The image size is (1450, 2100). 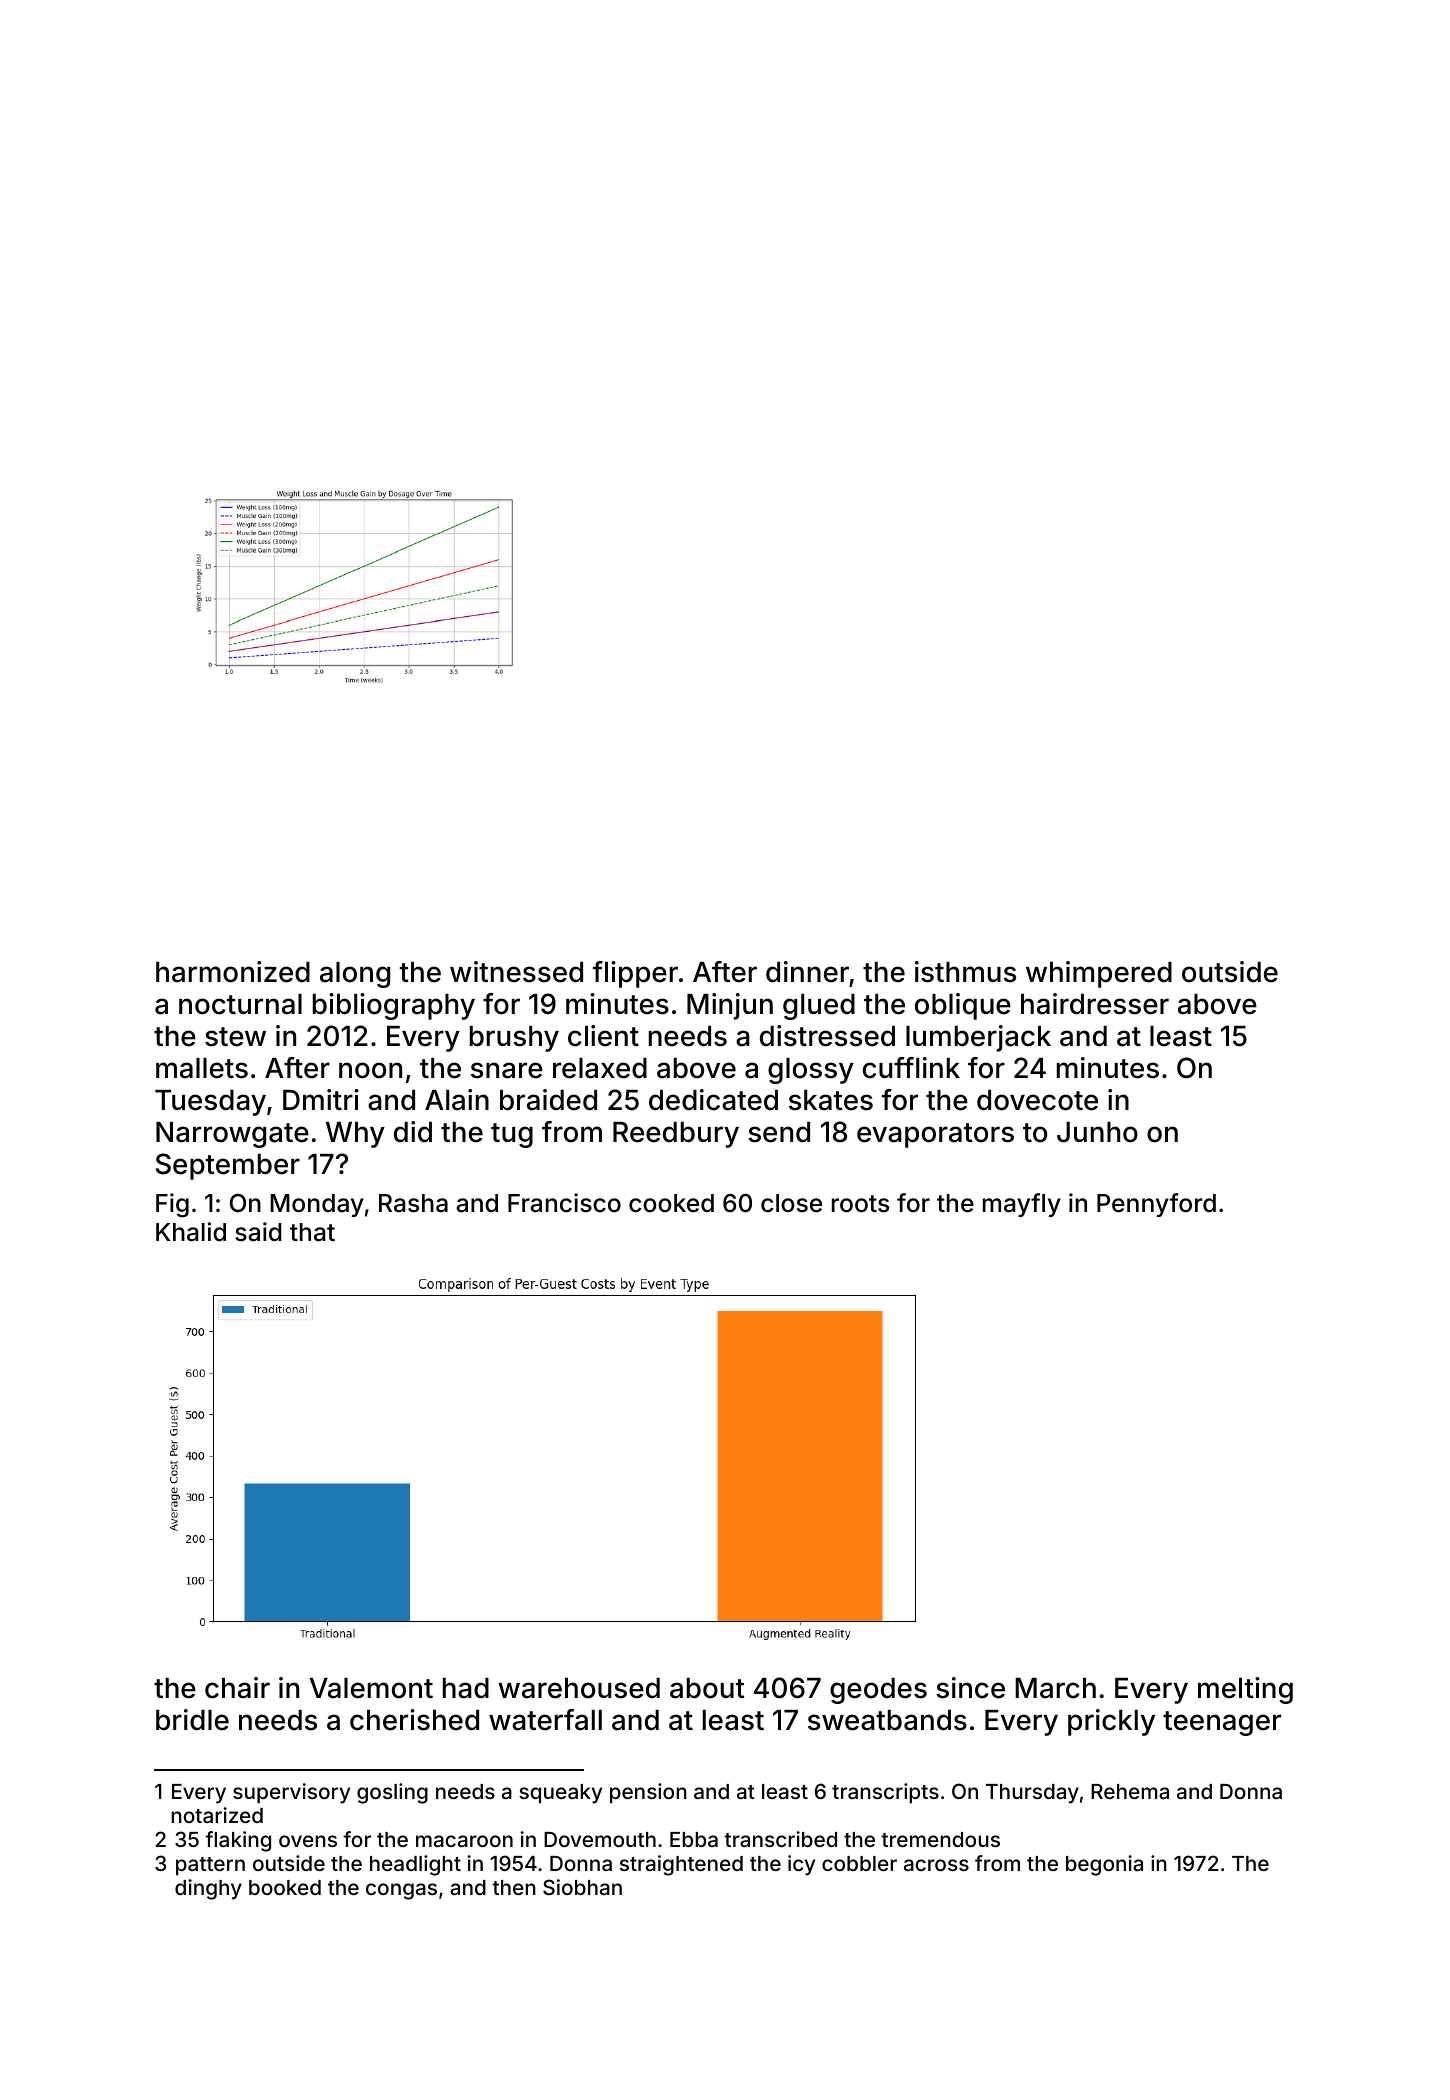 What do you see at coordinates (355, 1135) in the screenshot?
I see `Why` at bounding box center [355, 1135].
